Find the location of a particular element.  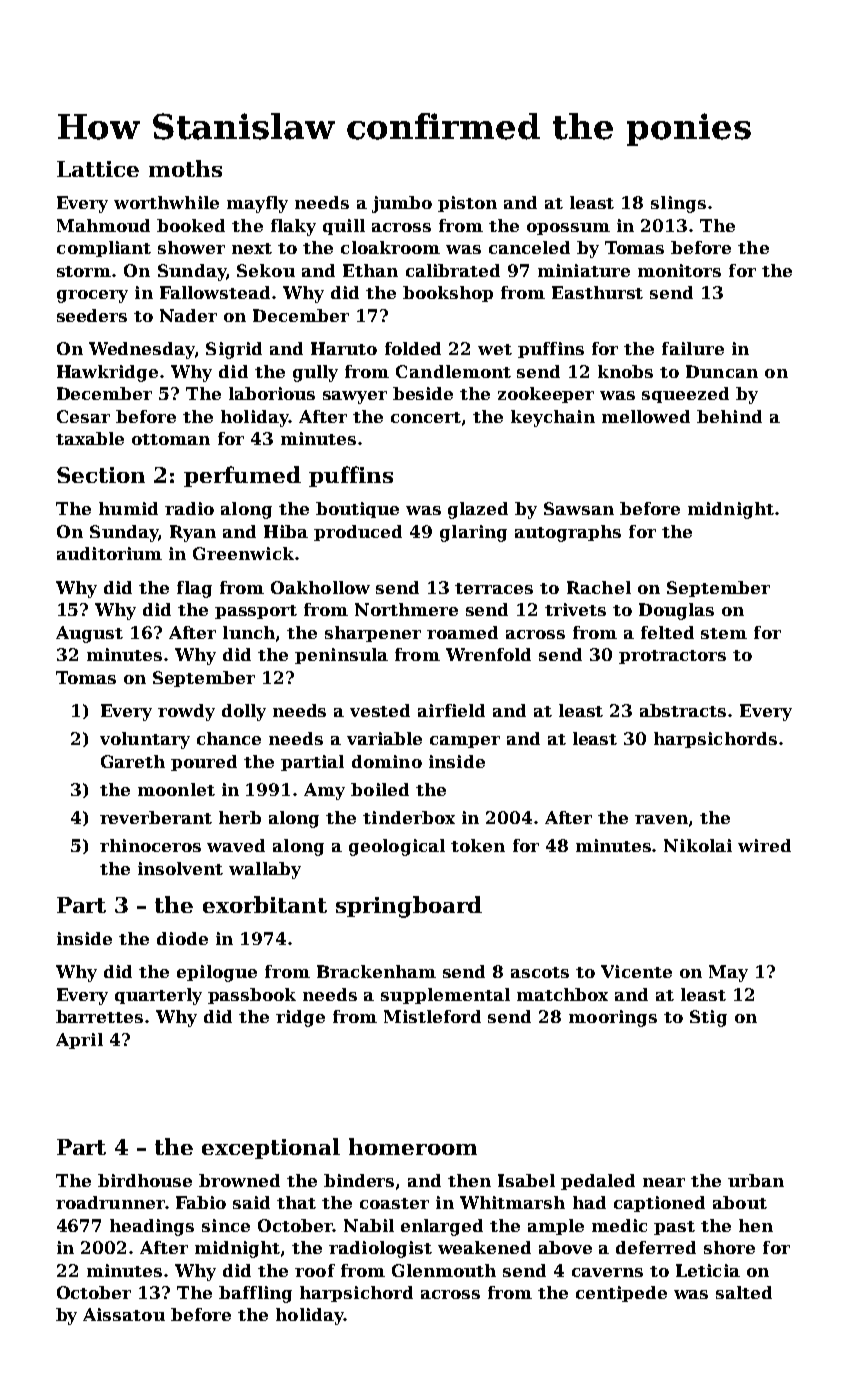

roadrunner is located at coordinates (110, 1202).
